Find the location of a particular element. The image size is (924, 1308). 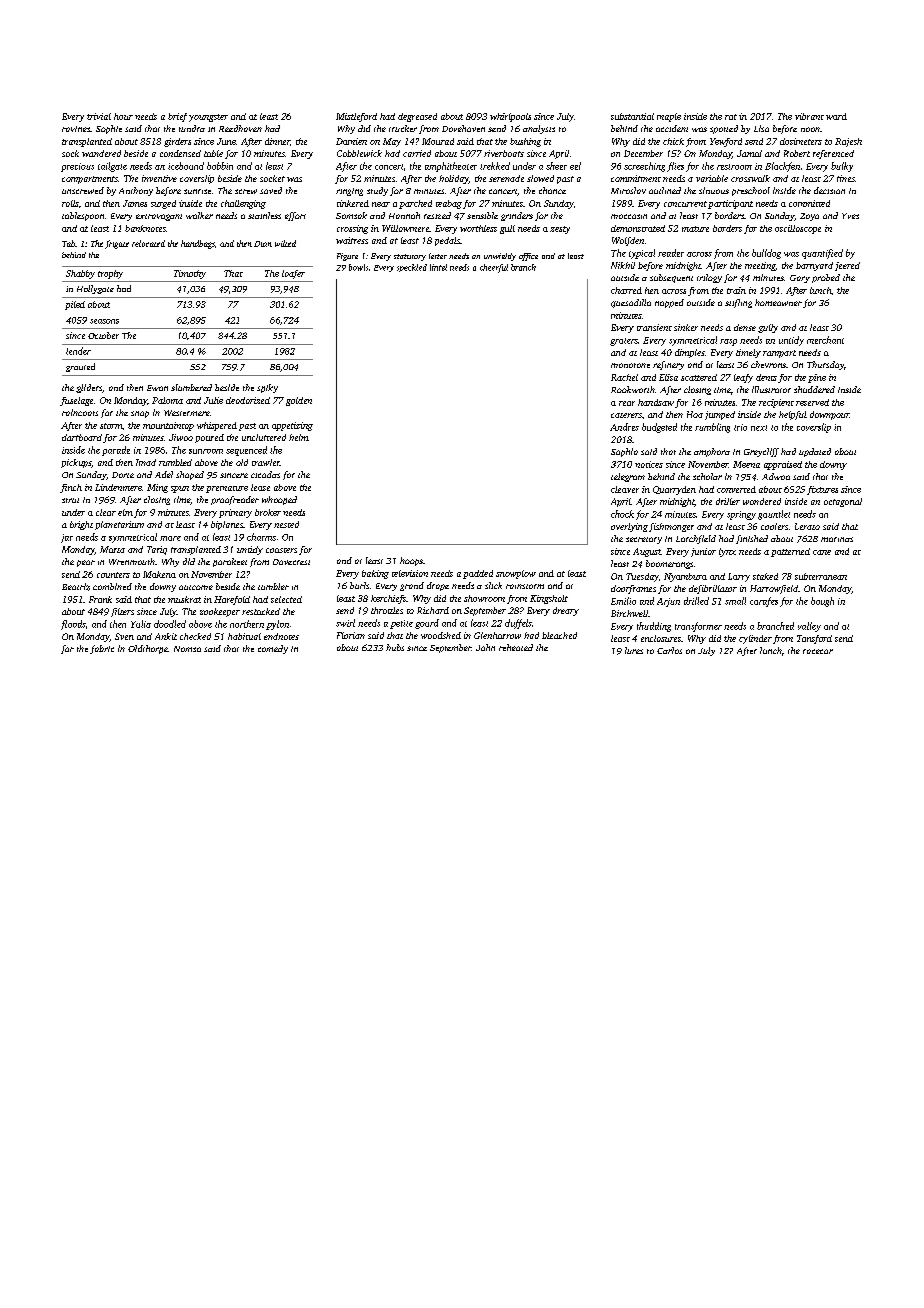

tundra is located at coordinates (192, 128).
